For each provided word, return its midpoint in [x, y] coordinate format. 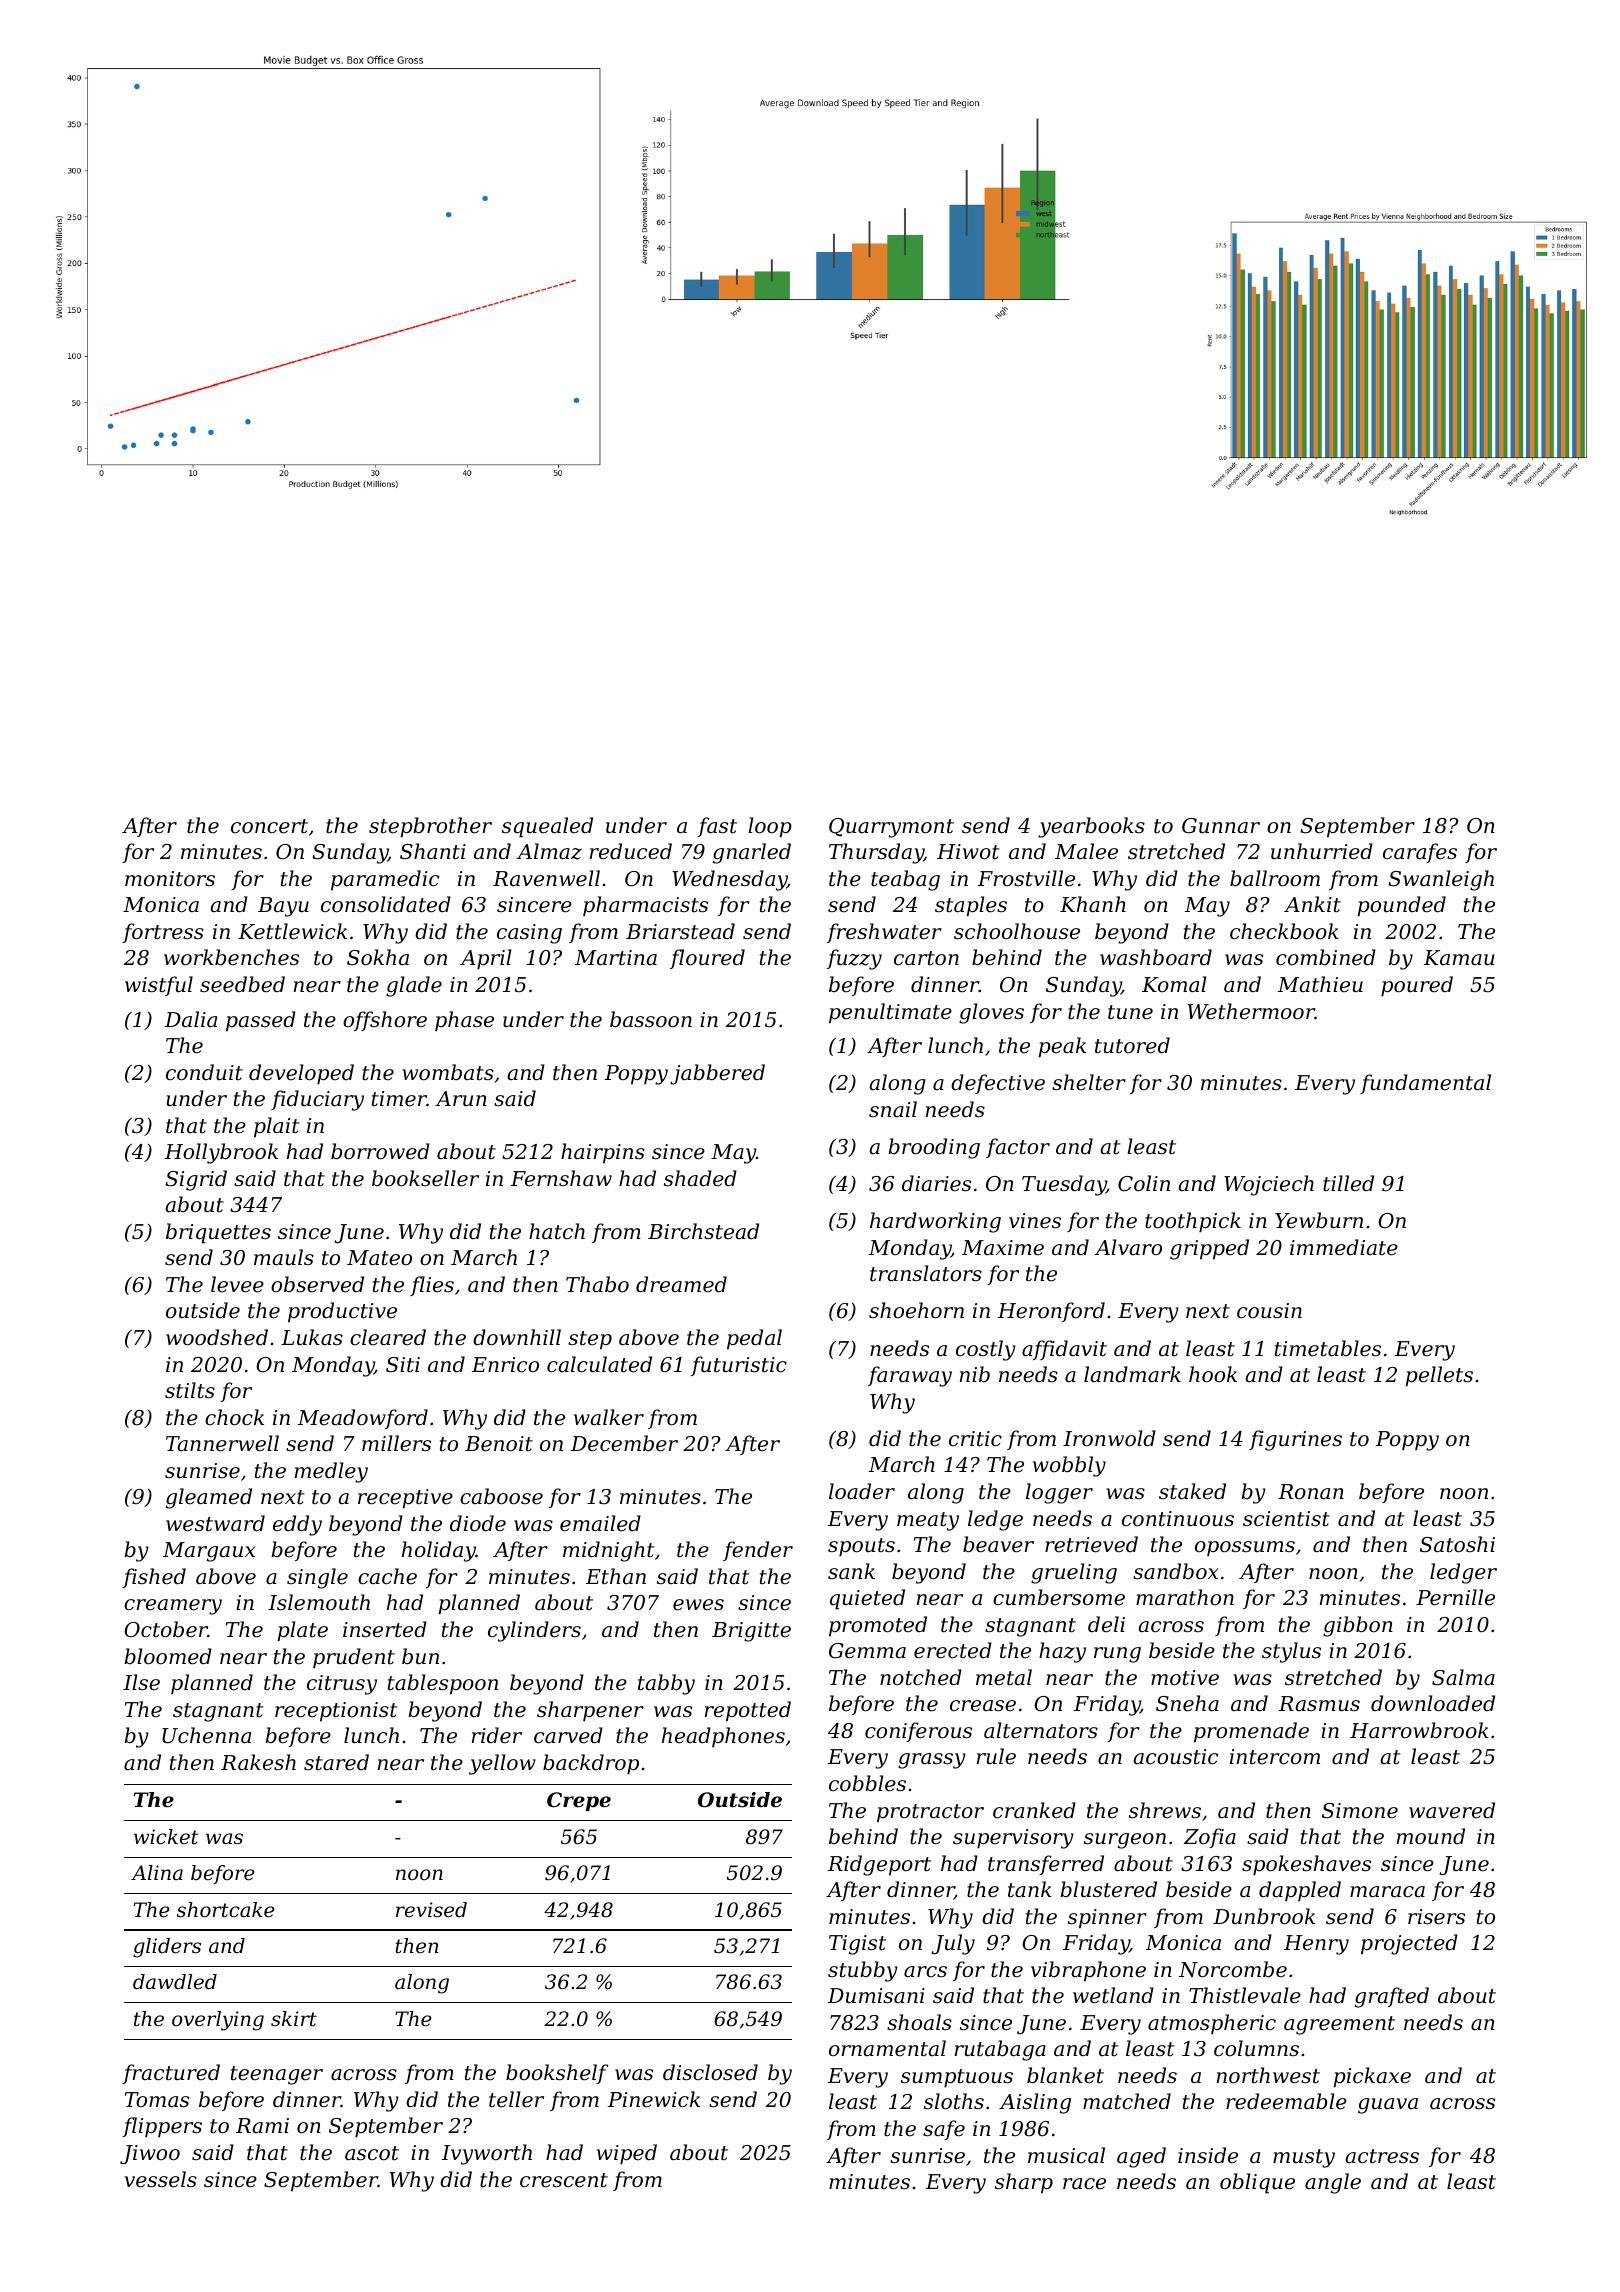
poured [1417, 986]
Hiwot [968, 851]
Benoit [499, 1444]
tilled [1348, 1183]
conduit [204, 1072]
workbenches [231, 957]
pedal [754, 1339]
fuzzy [854, 959]
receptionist [336, 1712]
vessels [161, 2179]
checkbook [1284, 931]
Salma [1463, 1677]
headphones [723, 1737]
